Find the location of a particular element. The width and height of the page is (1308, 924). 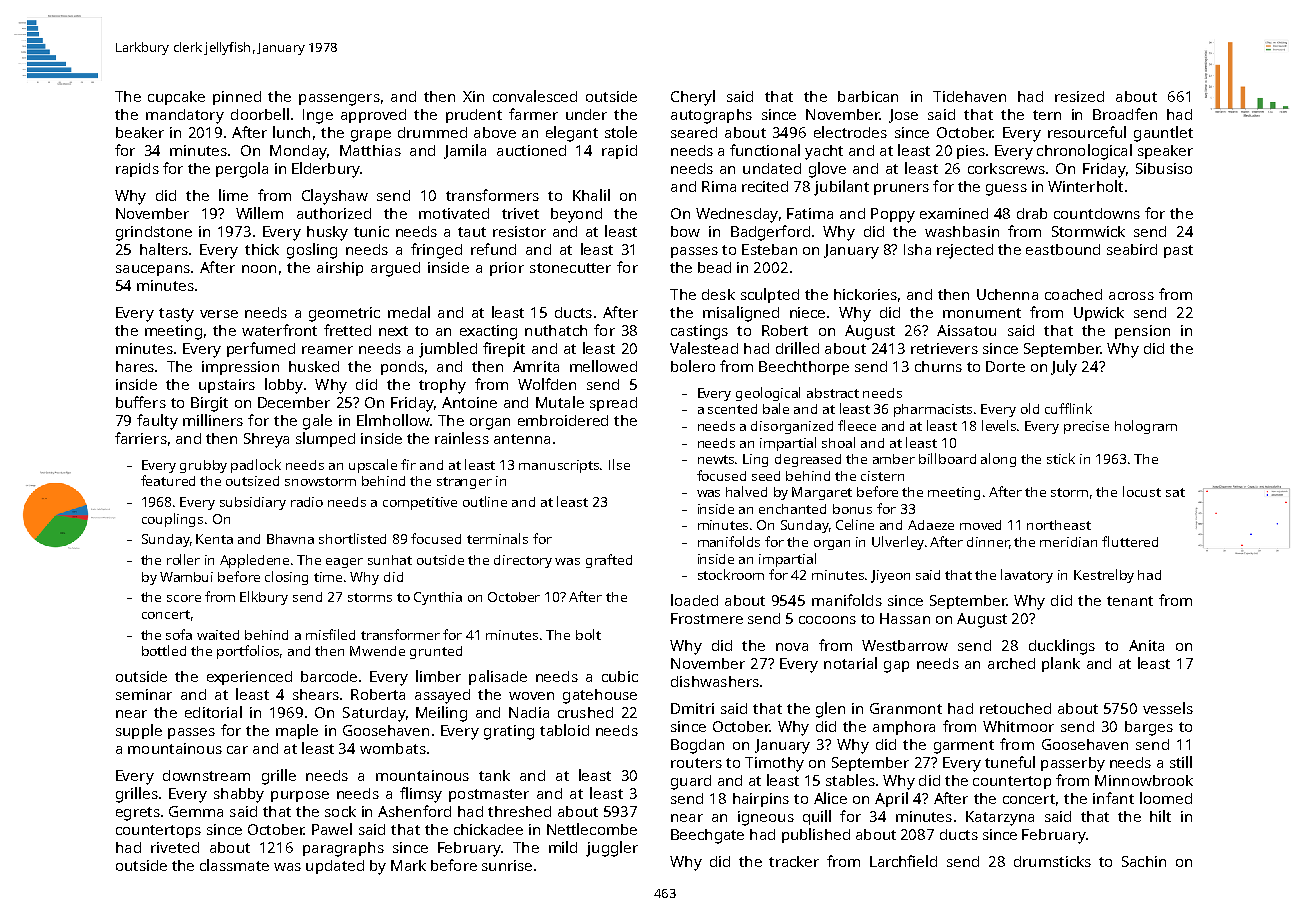

grafted is located at coordinates (609, 561).
